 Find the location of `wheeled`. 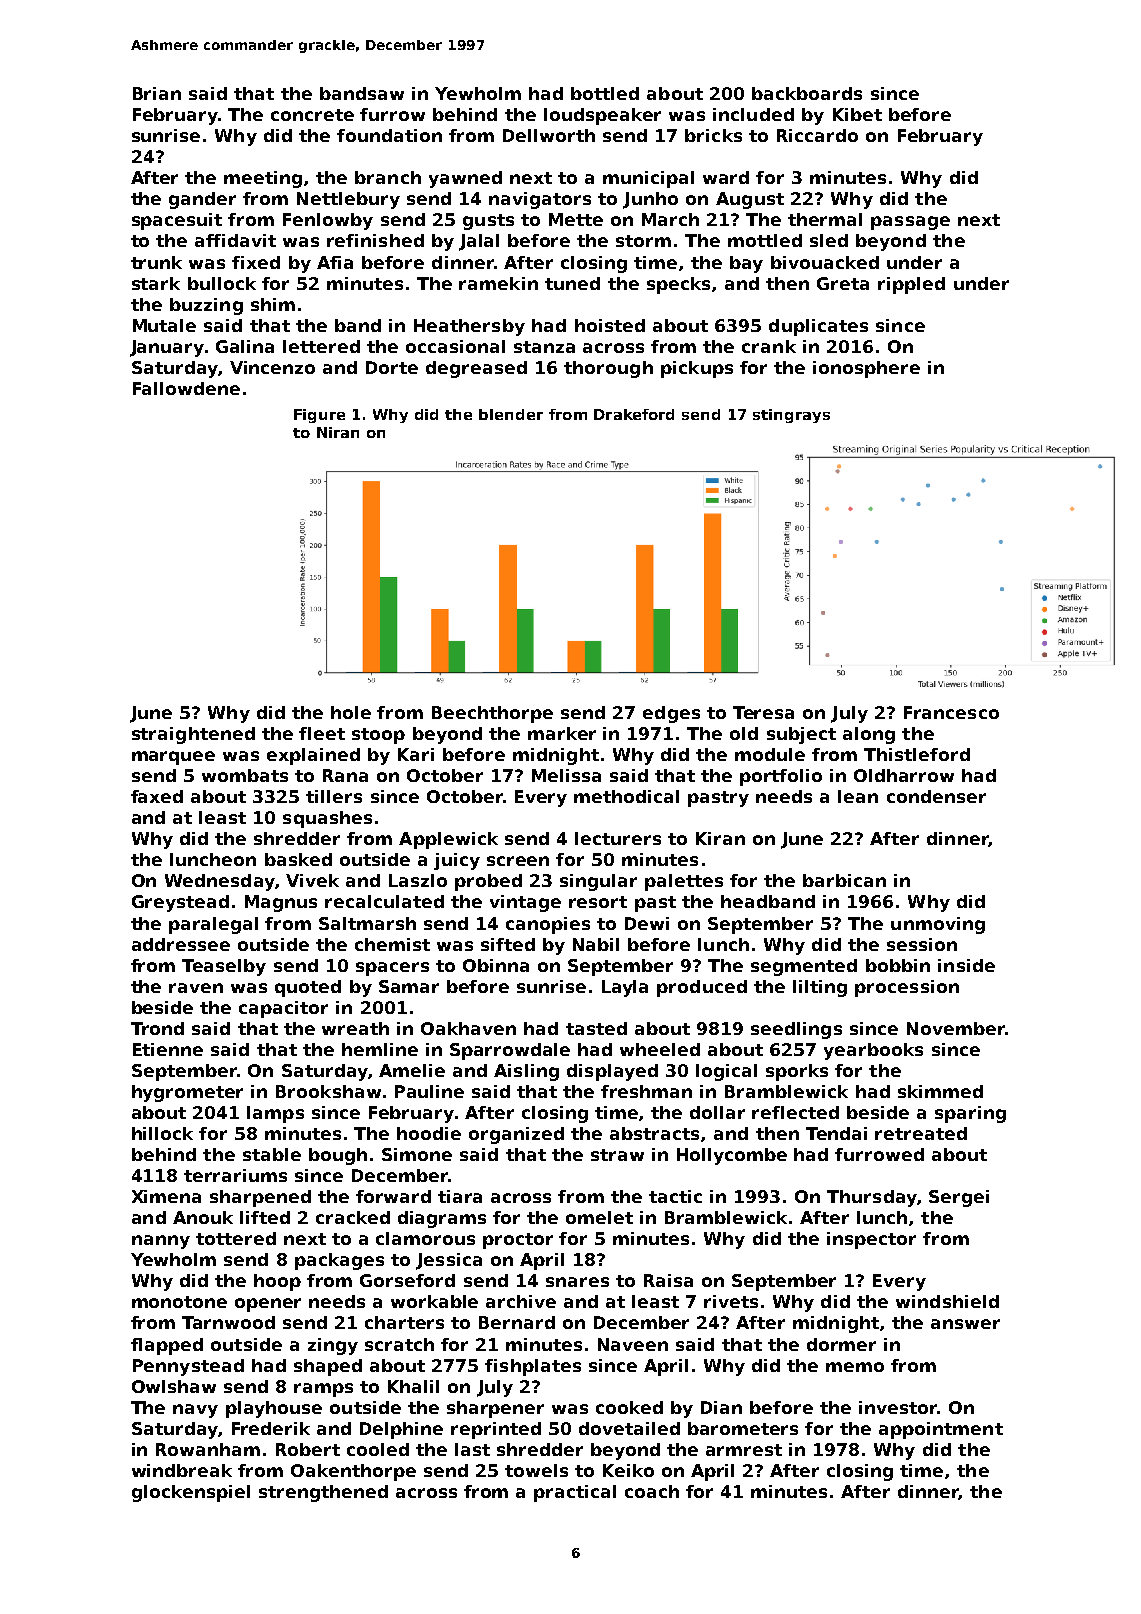

wheeled is located at coordinates (660, 1049).
